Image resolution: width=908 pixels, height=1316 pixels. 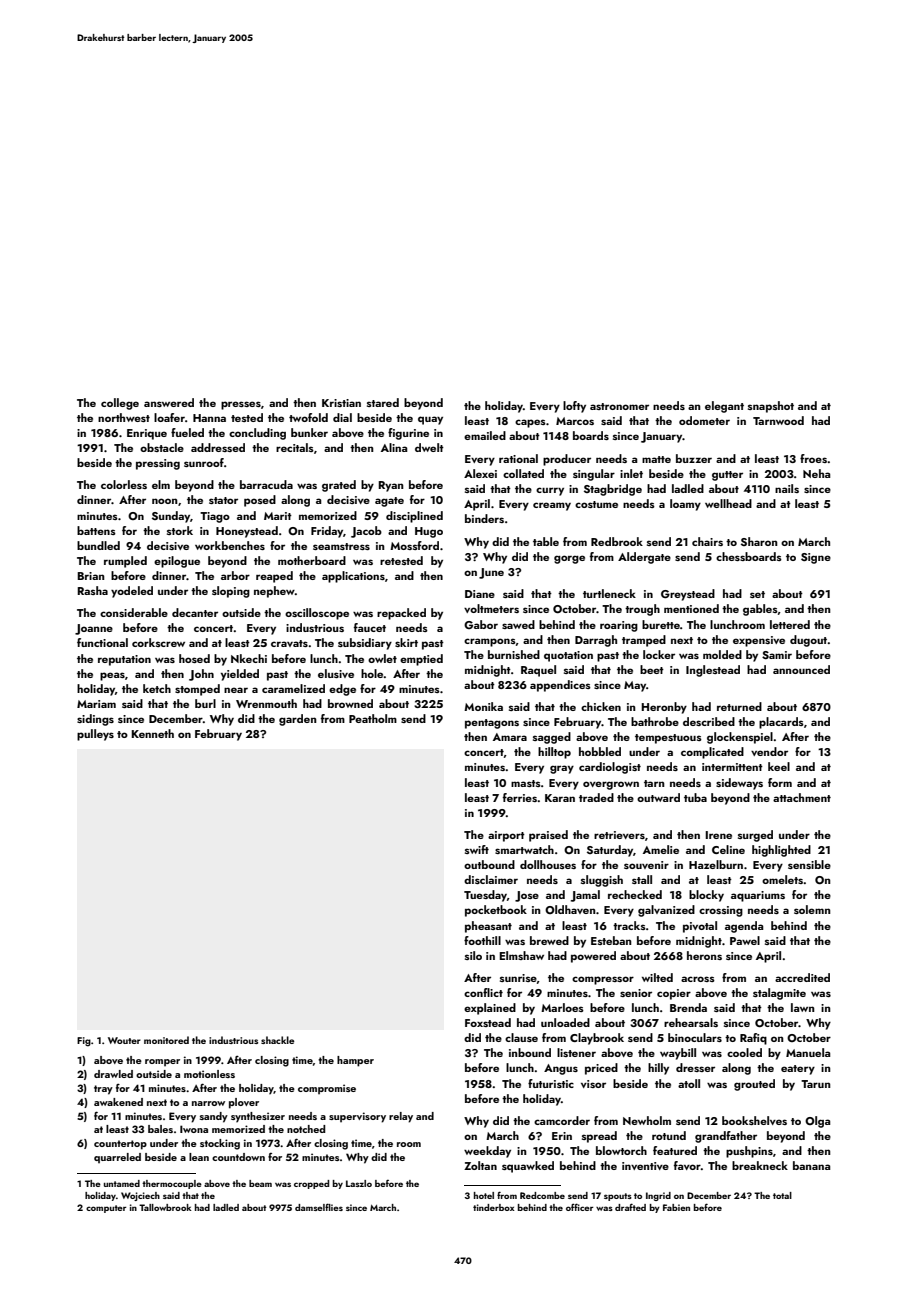 I want to click on Wouter, so click(x=124, y=1040).
